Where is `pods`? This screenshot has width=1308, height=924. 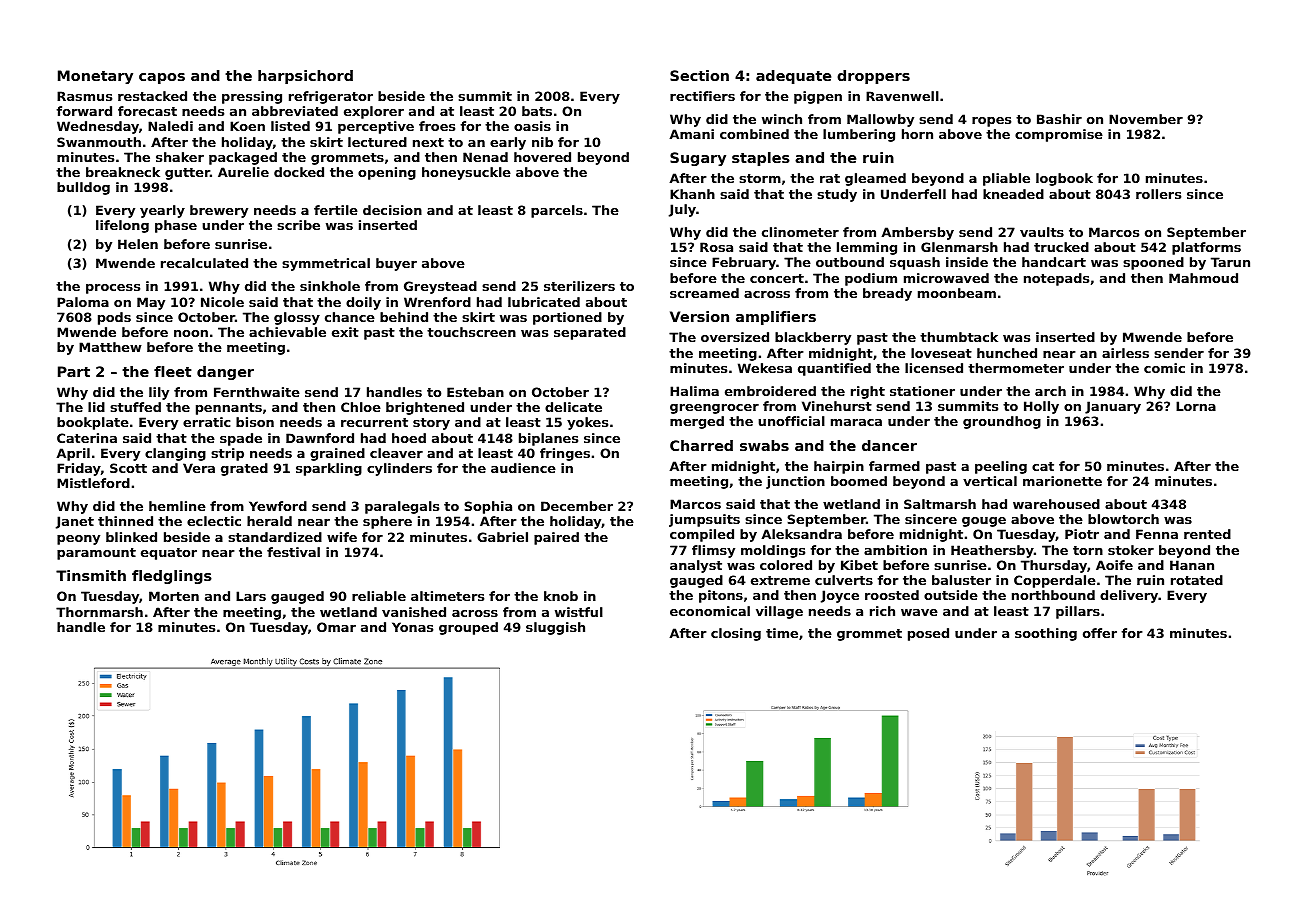
pods is located at coordinates (114, 318).
